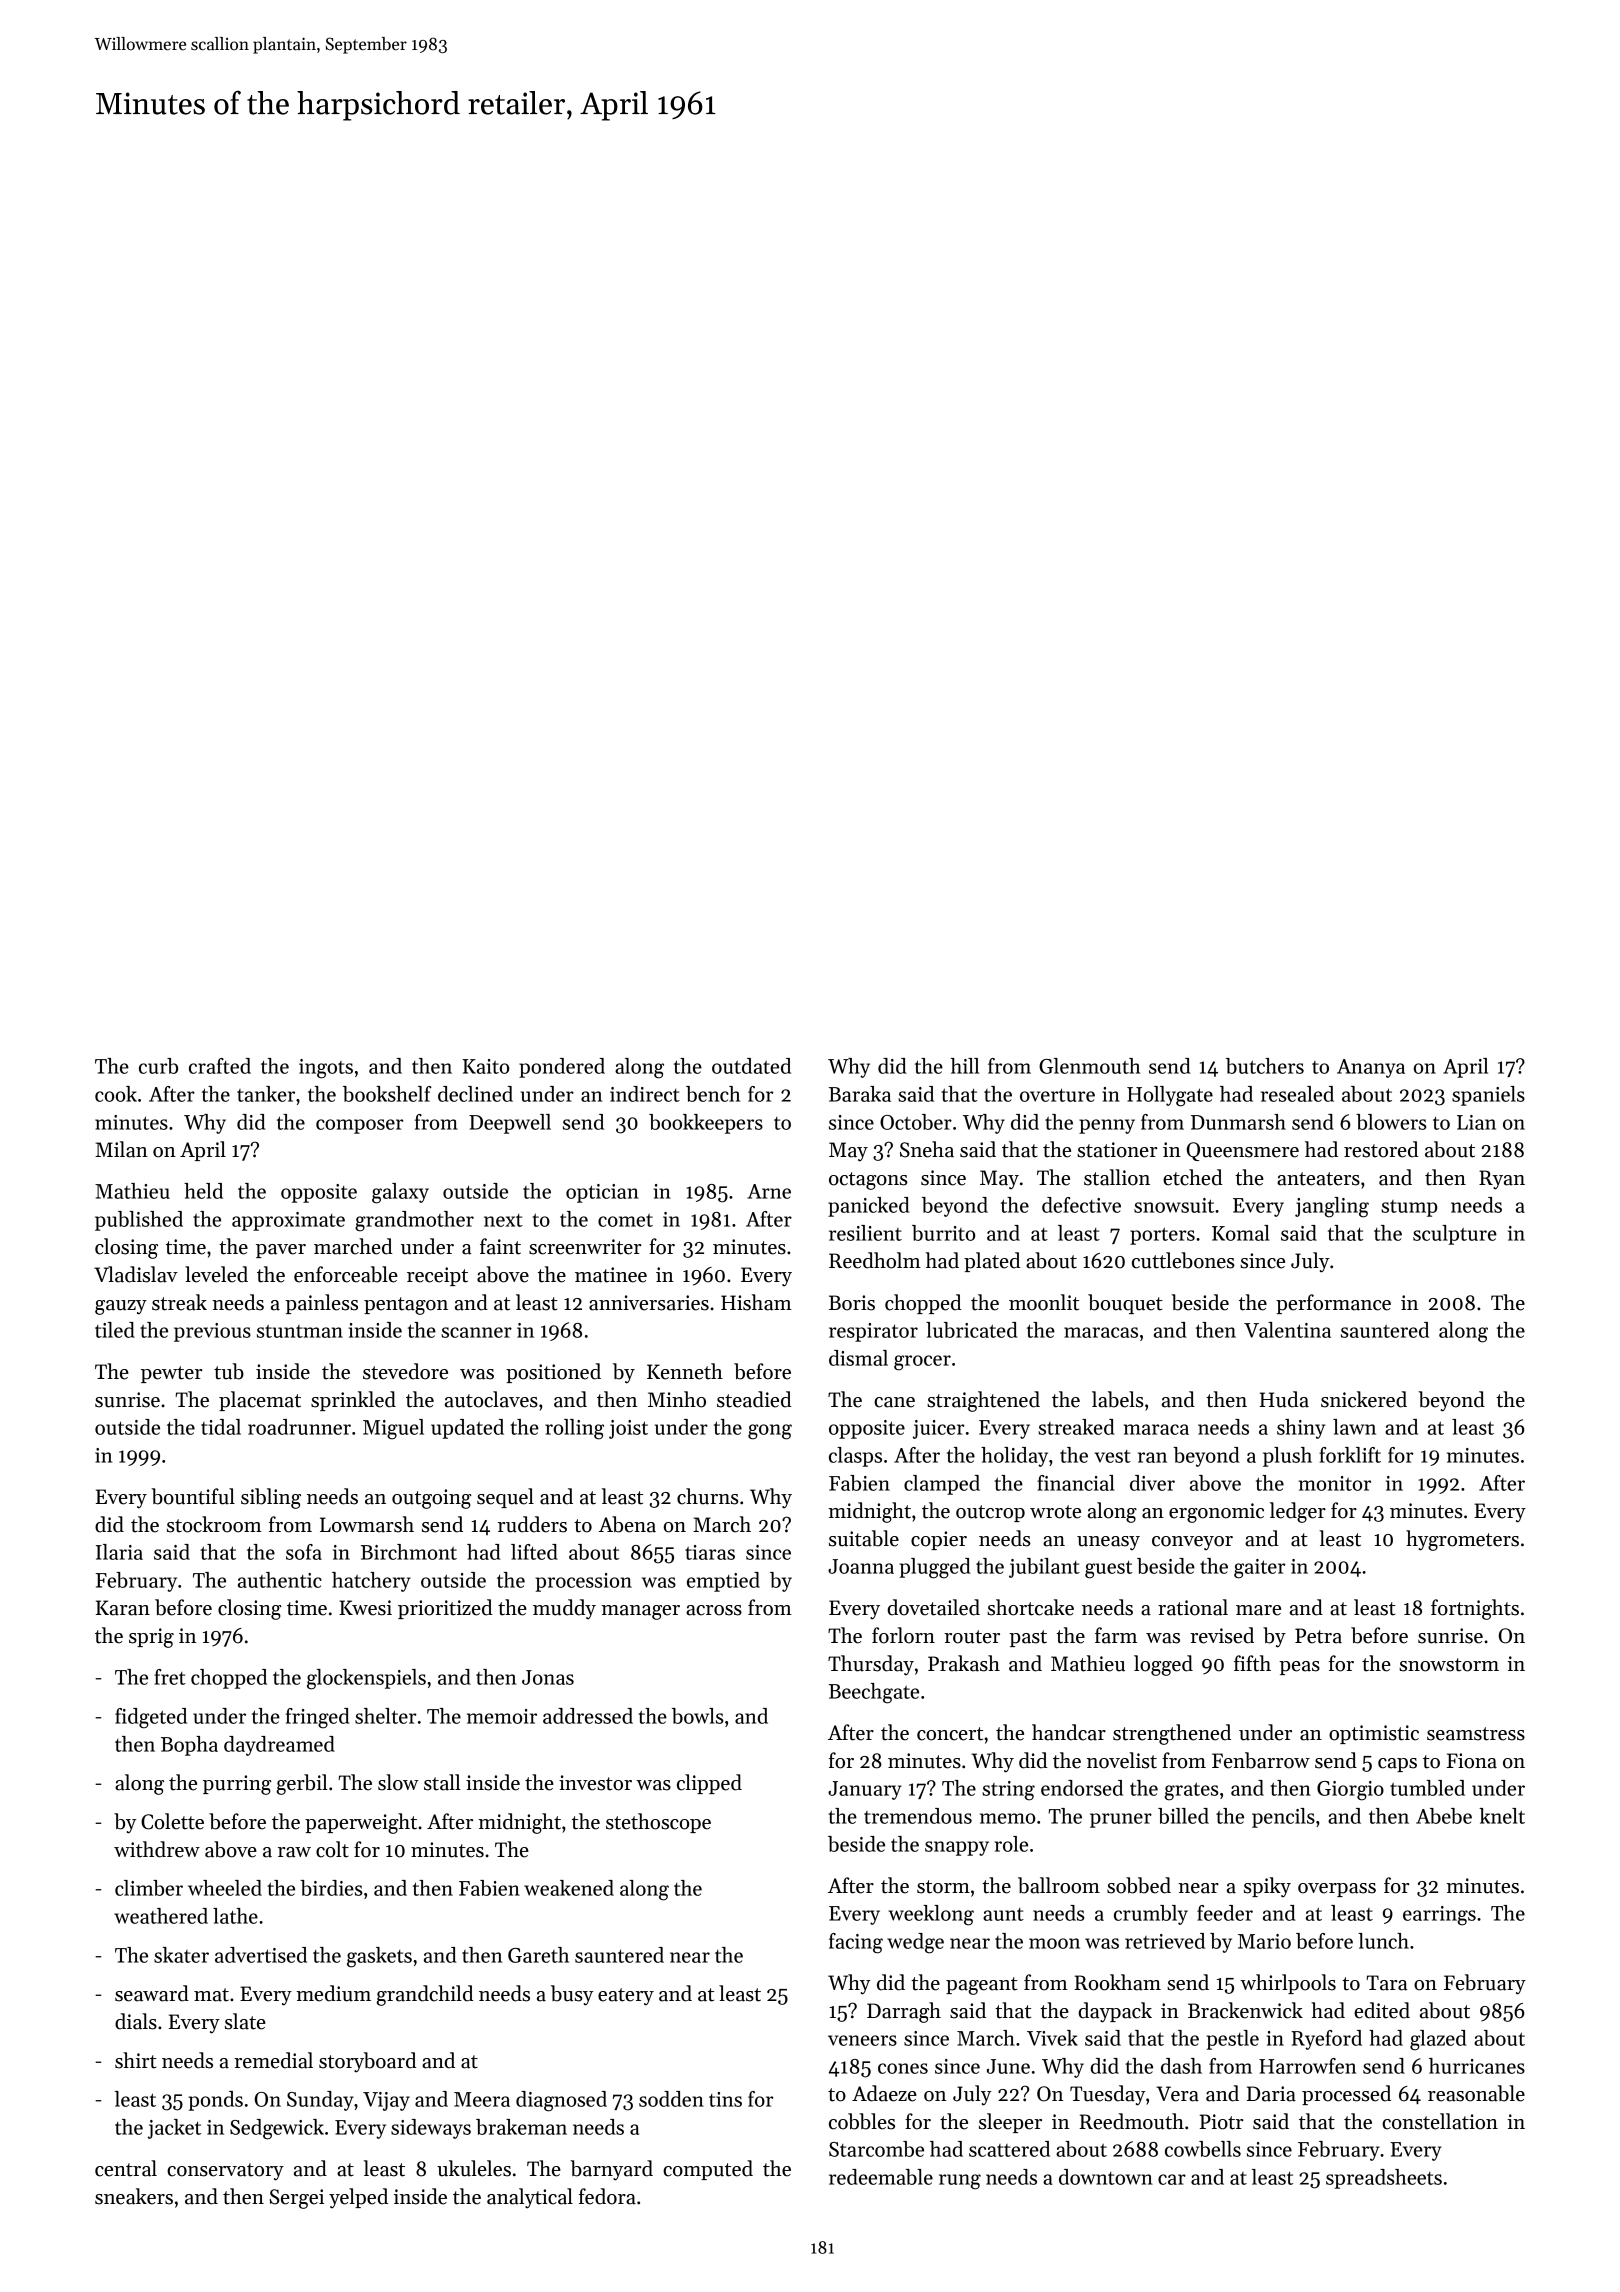 The image size is (1620, 2292). What do you see at coordinates (432, 1499) in the page?
I see `outgoing` at bounding box center [432, 1499].
